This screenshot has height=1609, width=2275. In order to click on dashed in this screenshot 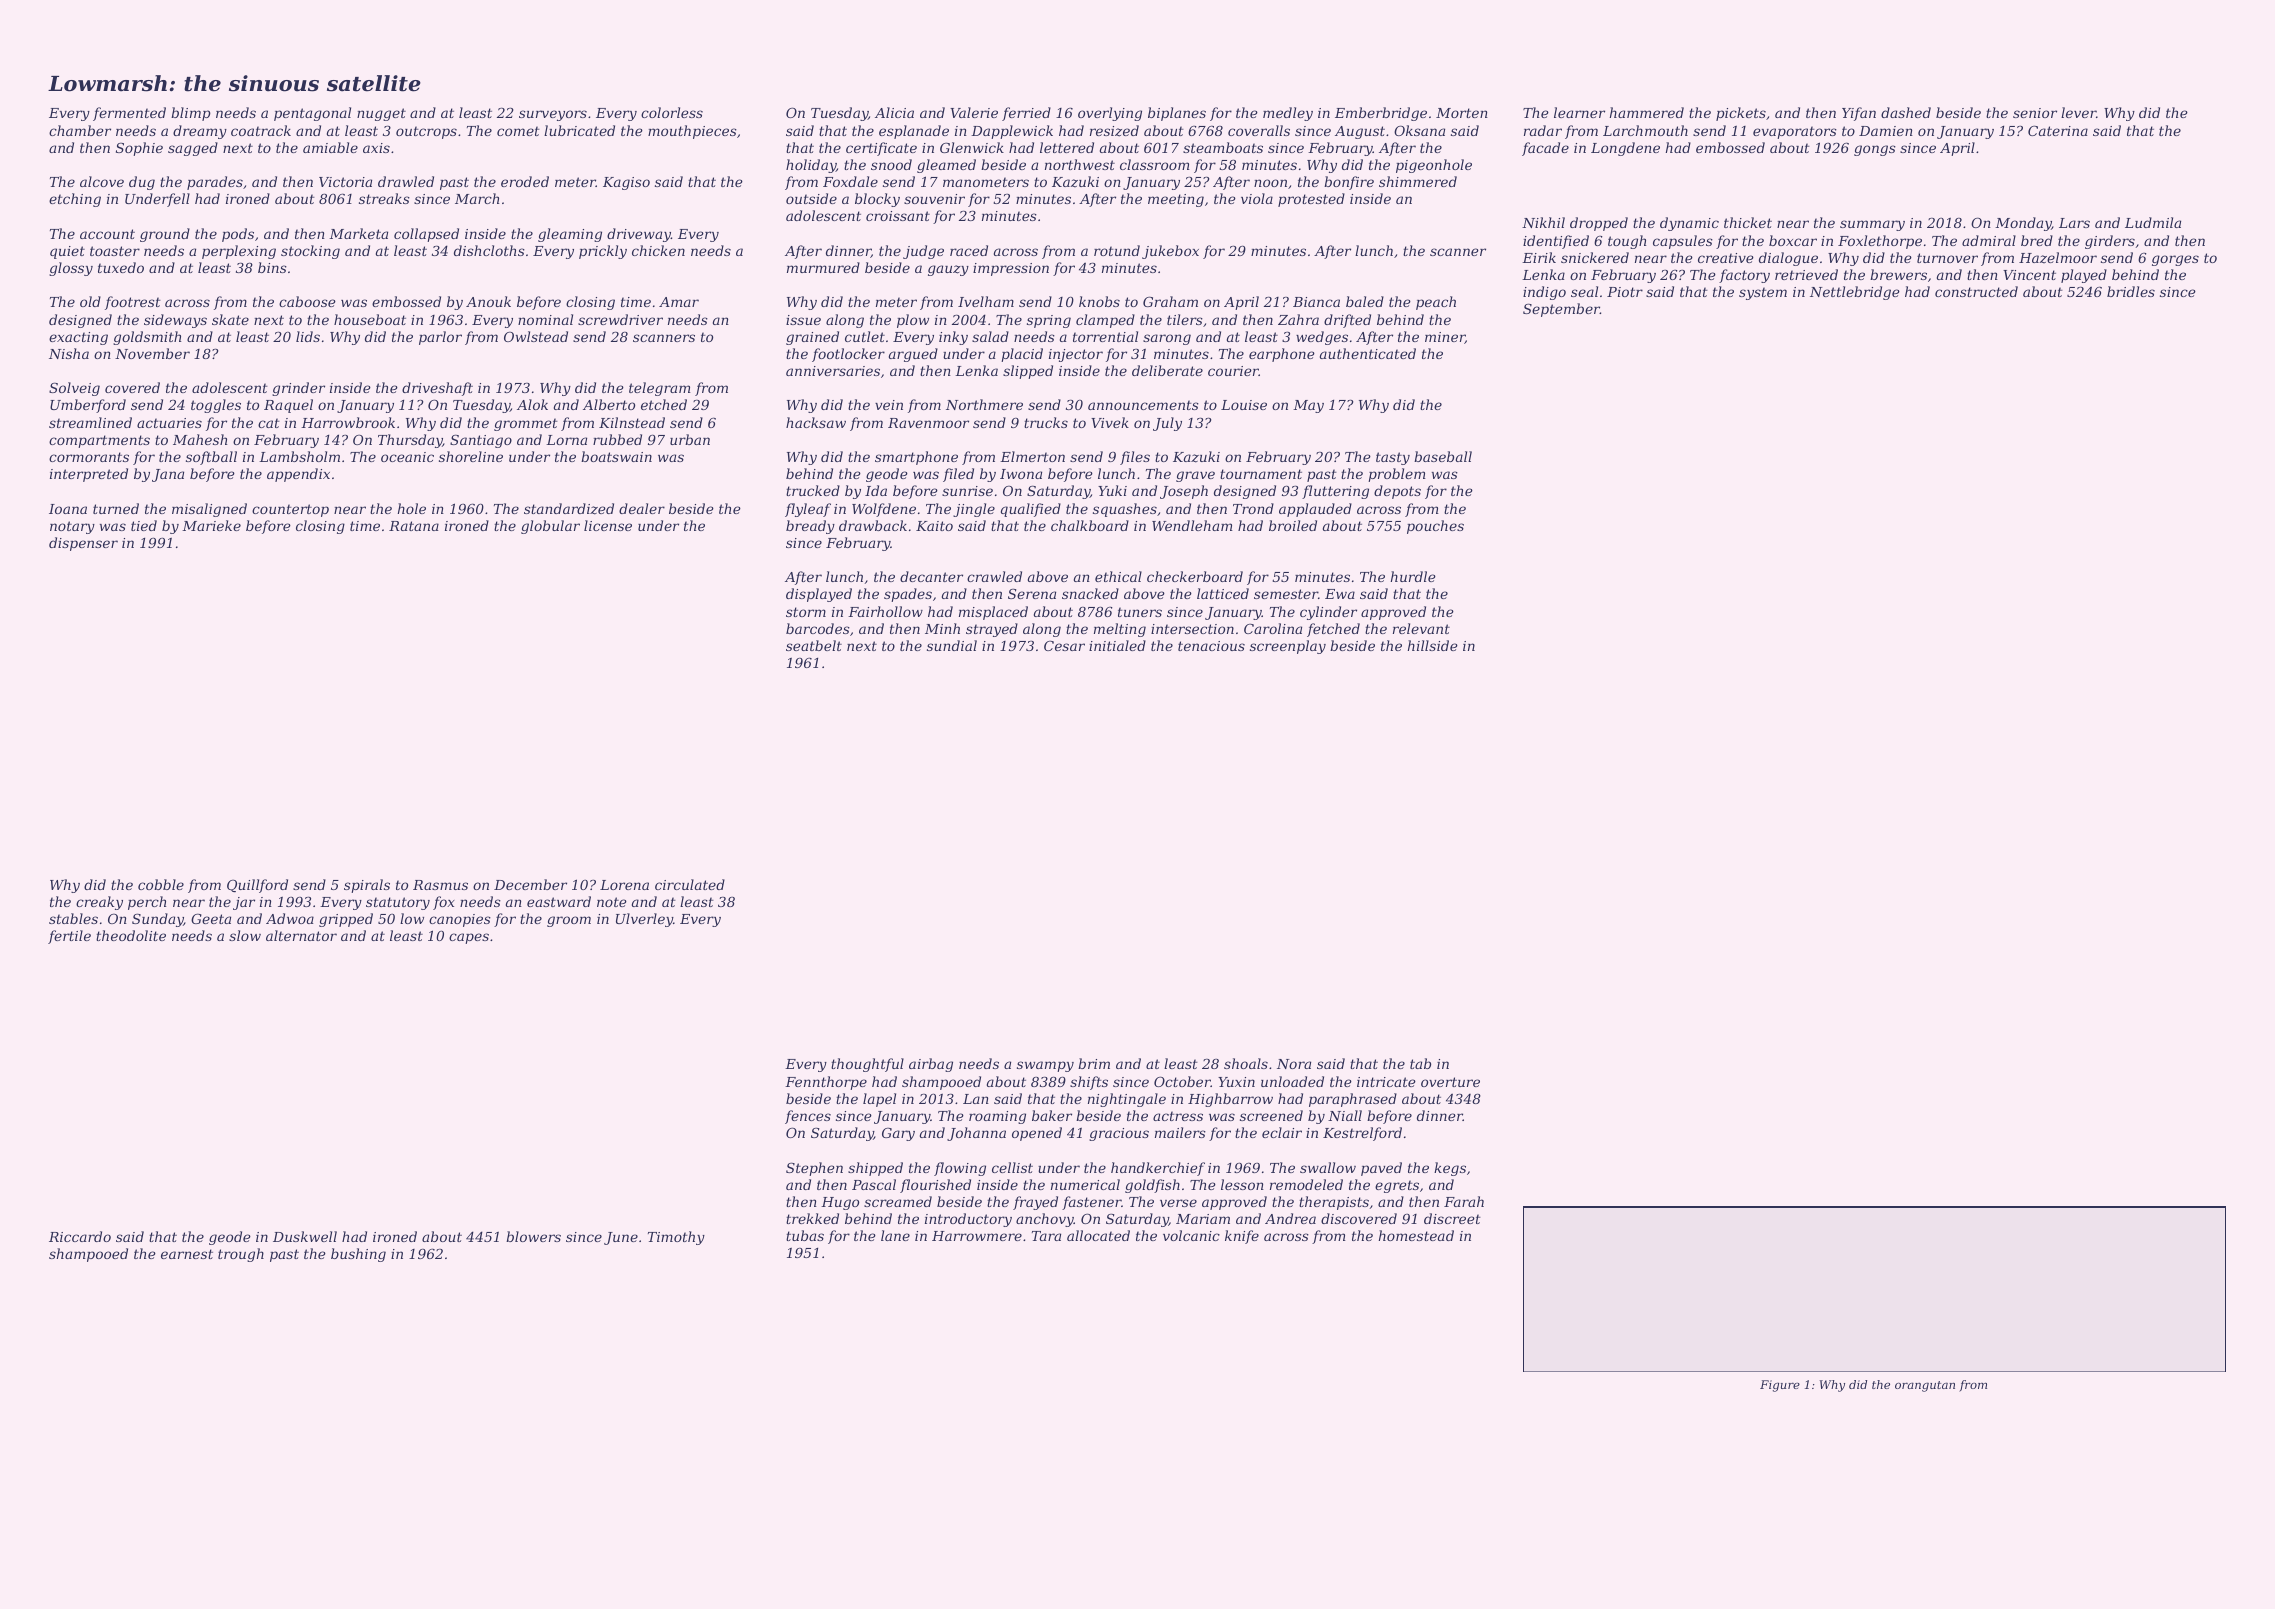, I will do `click(1906, 112)`.
